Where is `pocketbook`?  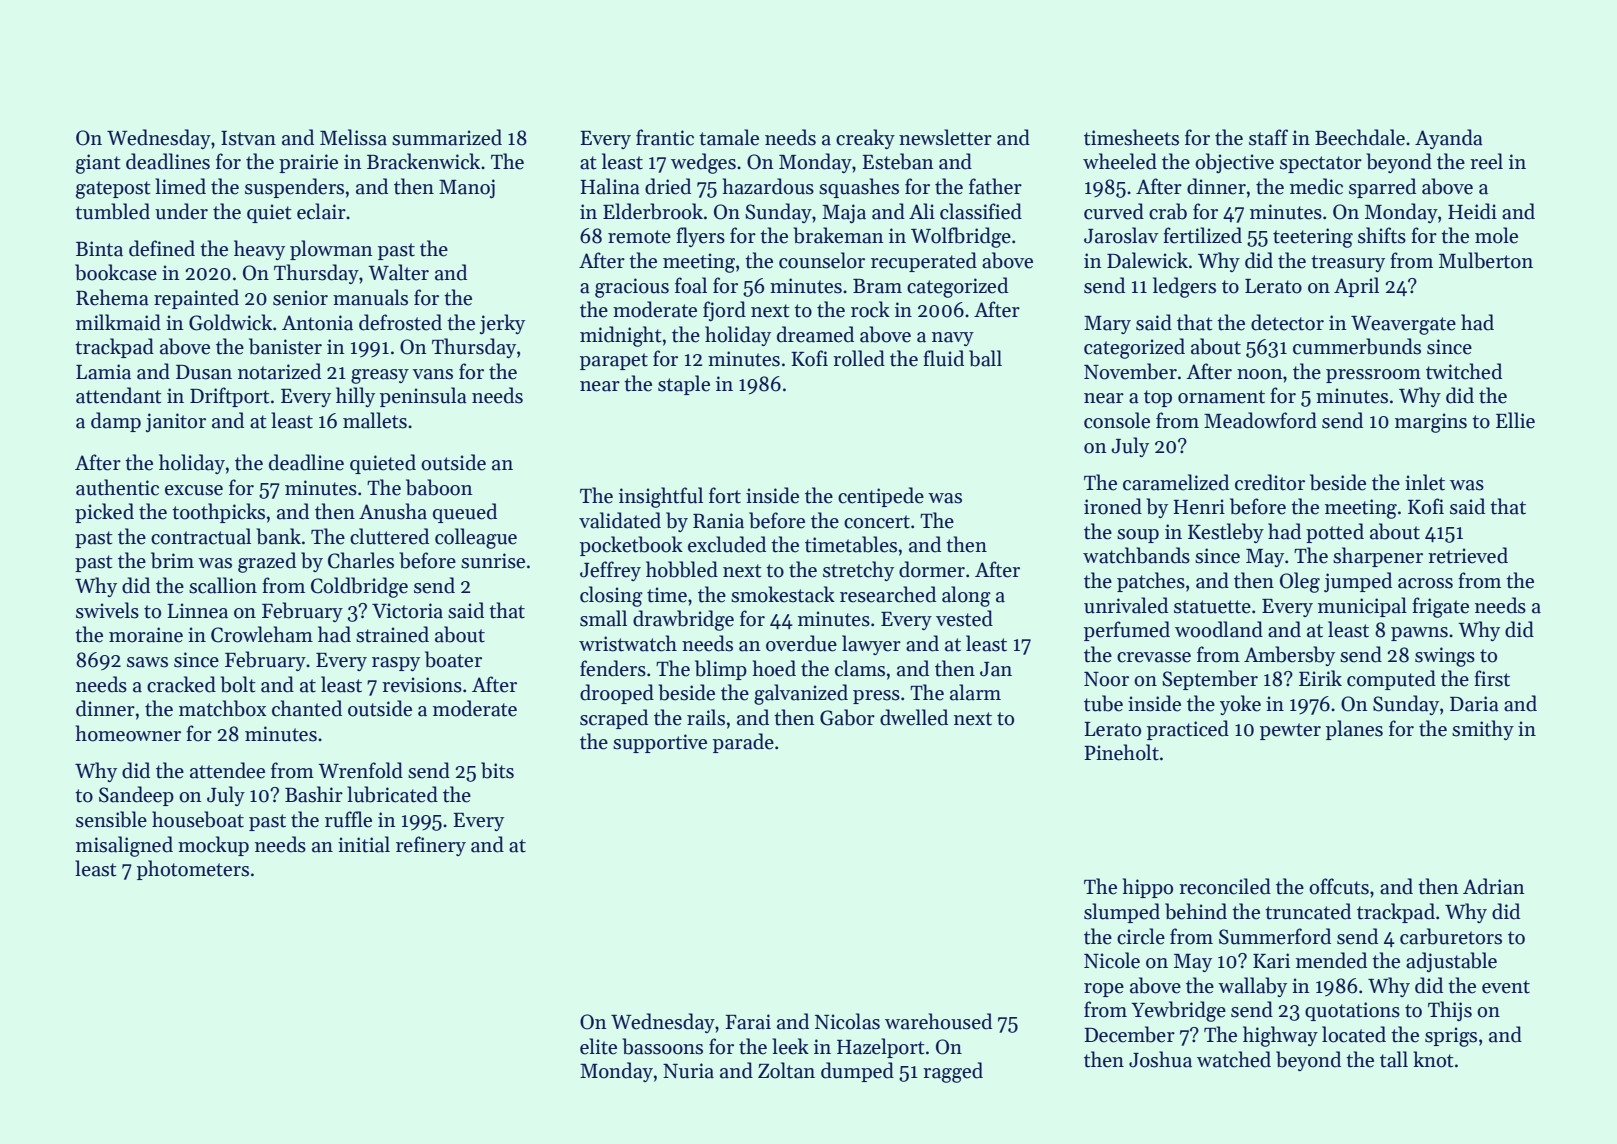 pocketbook is located at coordinates (631, 546).
